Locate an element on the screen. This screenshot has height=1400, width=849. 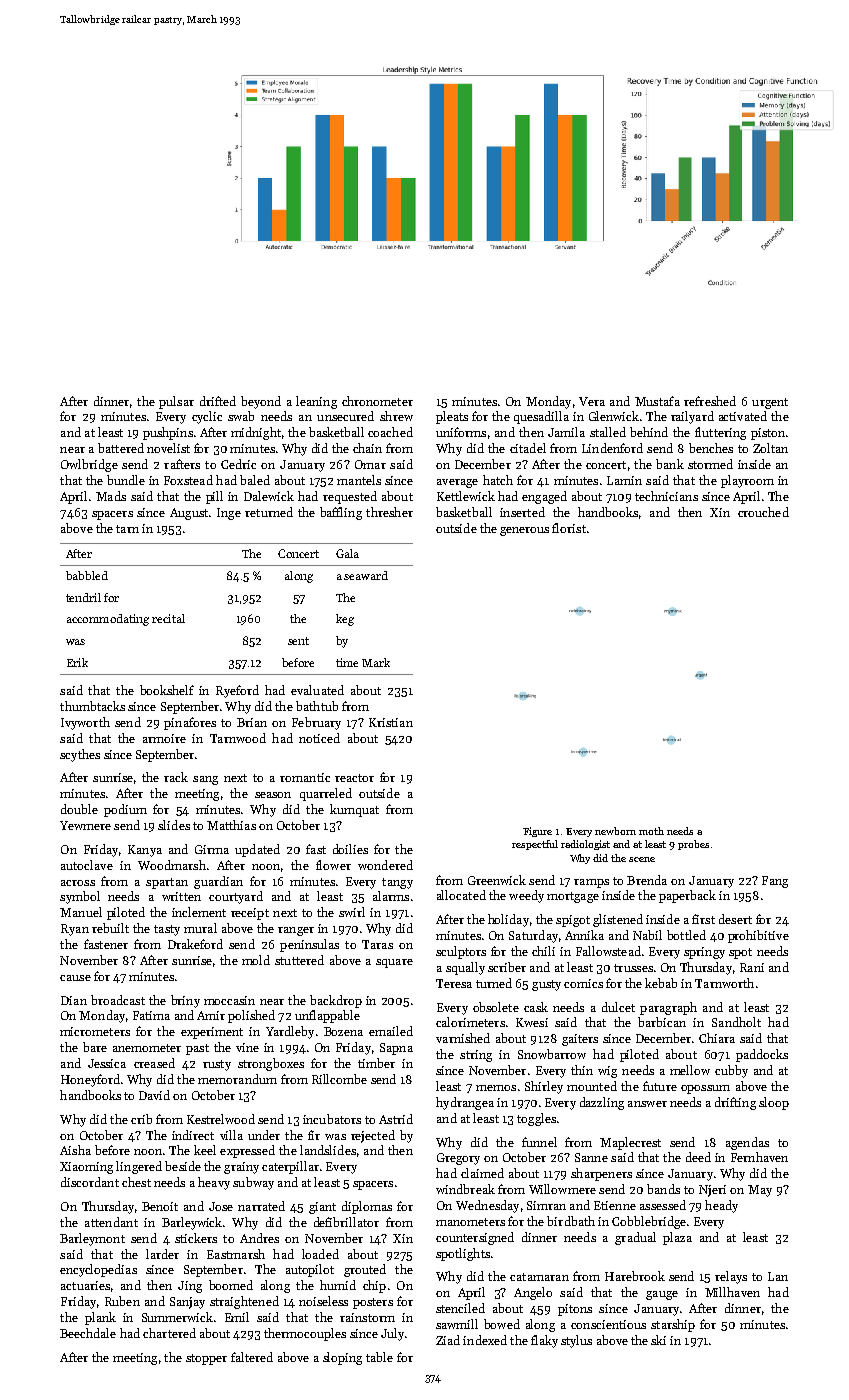
recital is located at coordinates (168, 618).
